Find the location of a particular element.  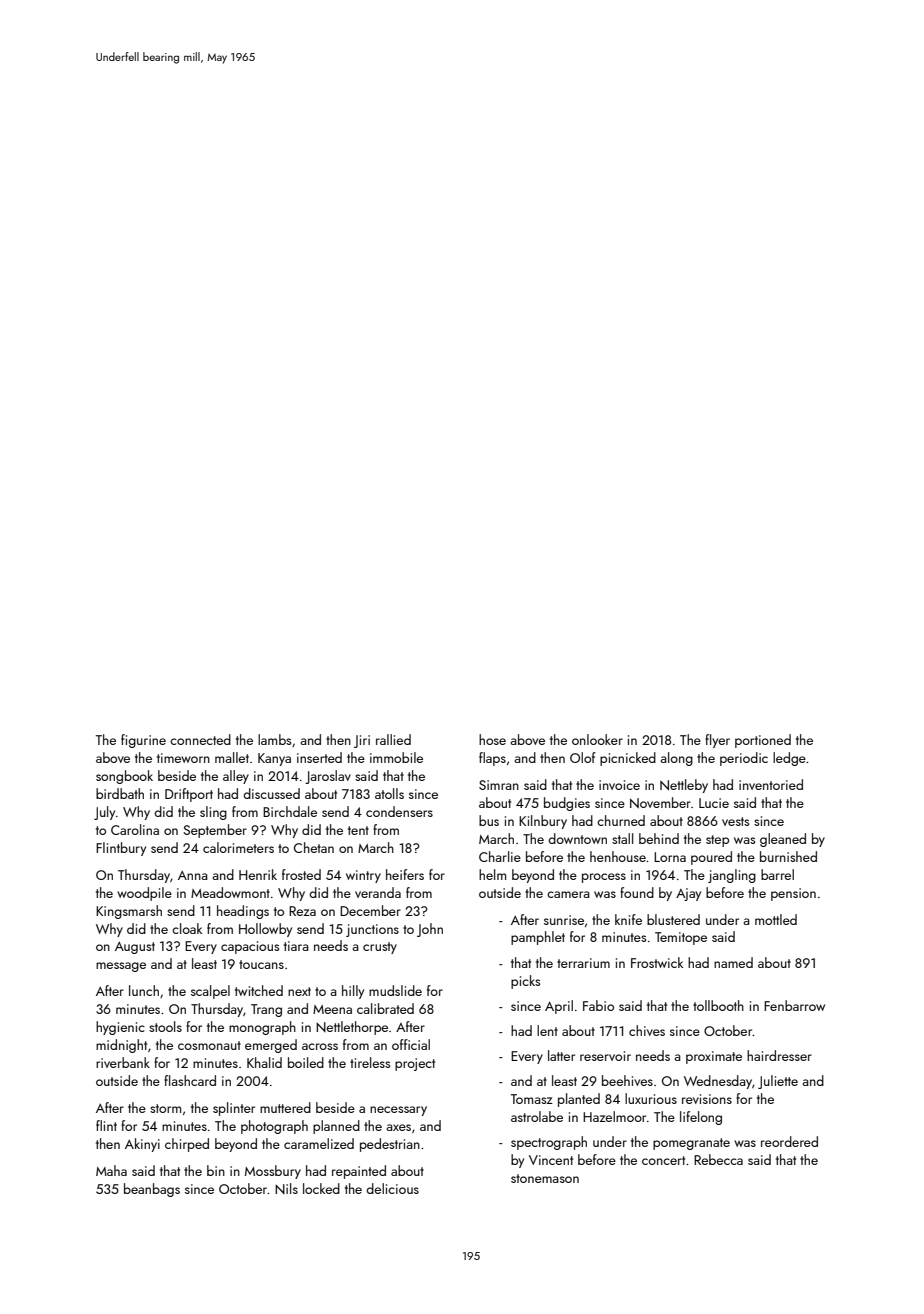

portioned is located at coordinates (763, 741).
